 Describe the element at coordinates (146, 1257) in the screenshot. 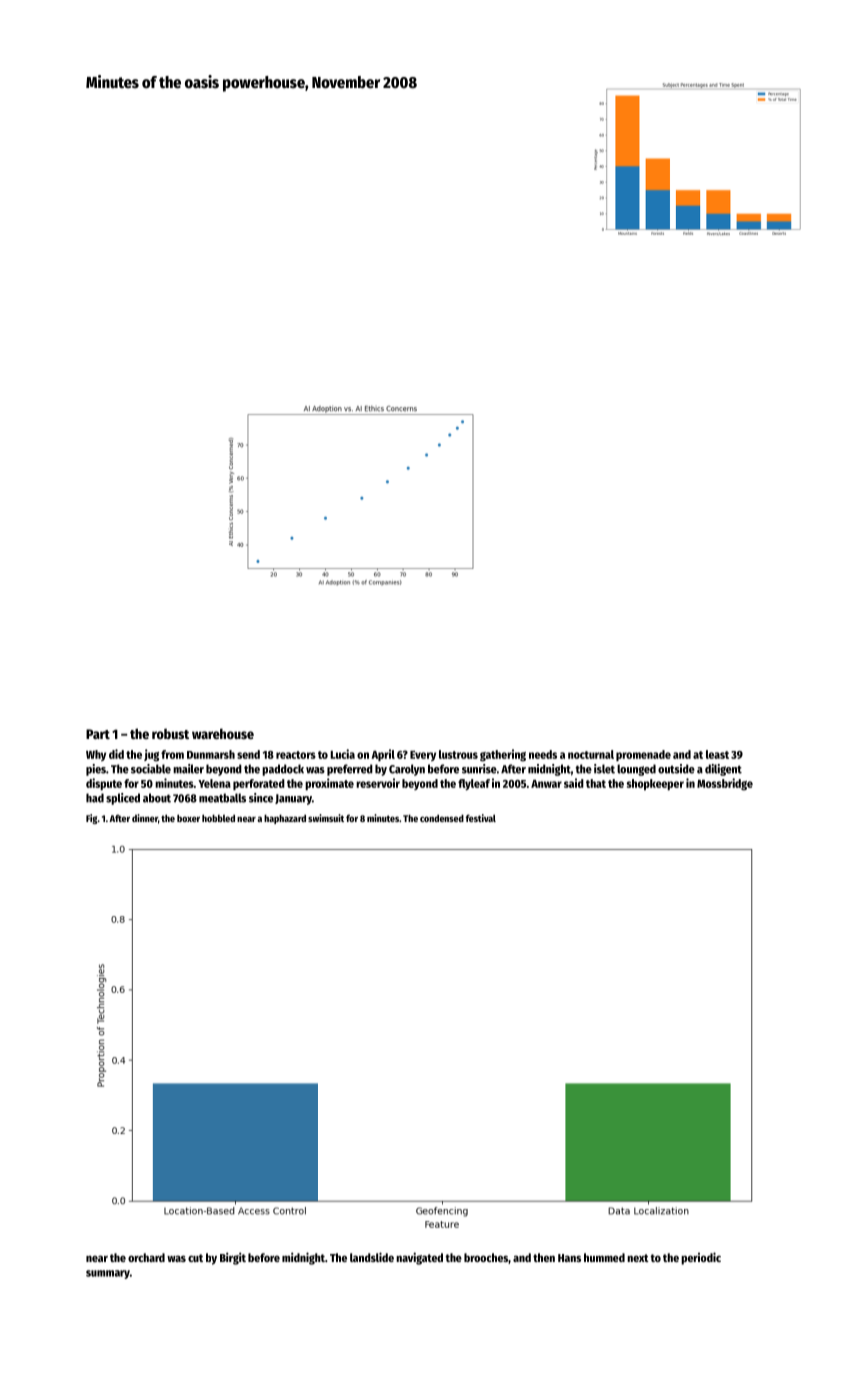

I see `orchard` at that location.
